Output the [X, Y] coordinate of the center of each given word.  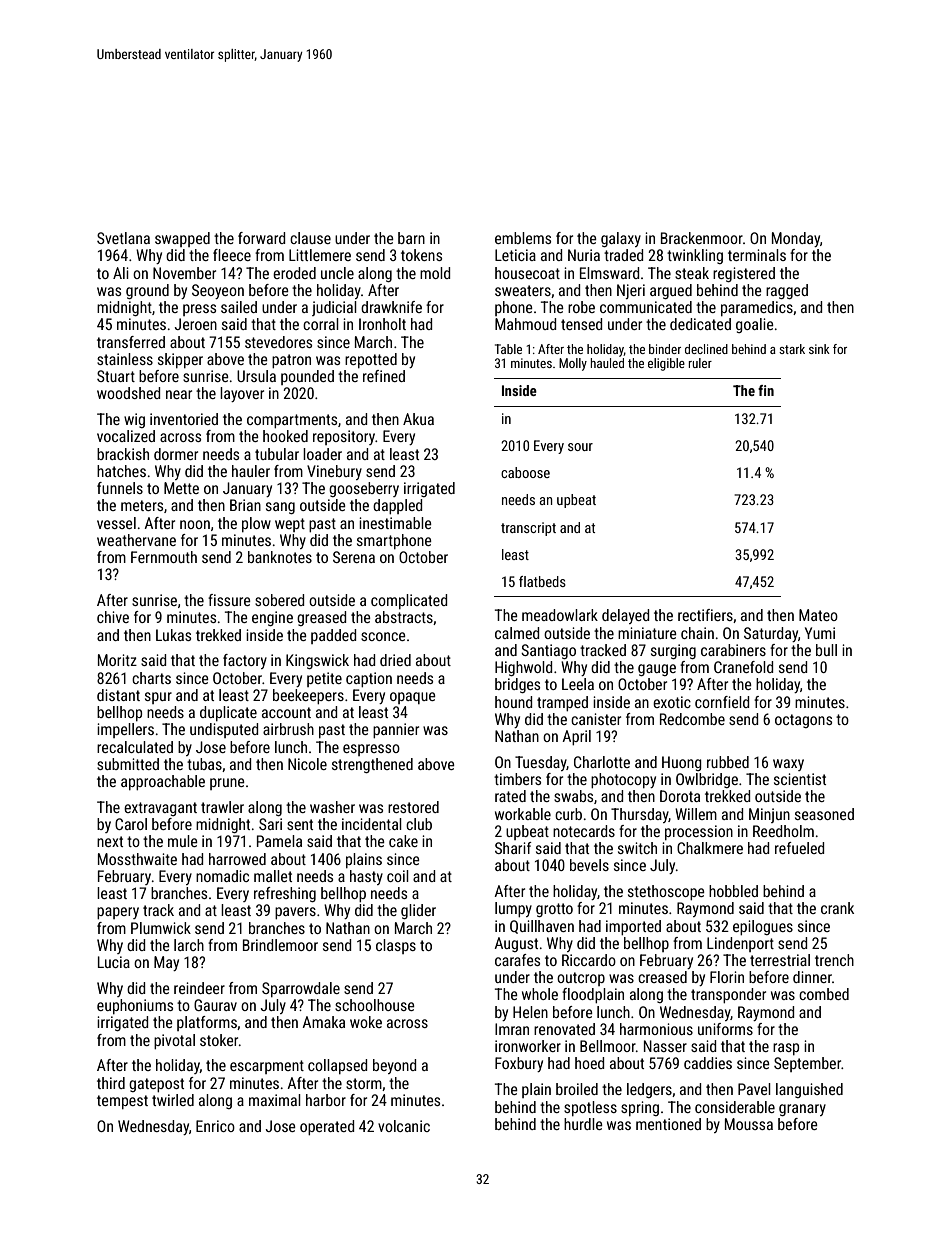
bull [826, 650]
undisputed [224, 730]
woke [366, 1022]
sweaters [523, 290]
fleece [232, 255]
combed [824, 994]
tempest [122, 1102]
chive [113, 617]
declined [706, 349]
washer [332, 807]
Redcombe [692, 719]
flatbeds [542, 581]
